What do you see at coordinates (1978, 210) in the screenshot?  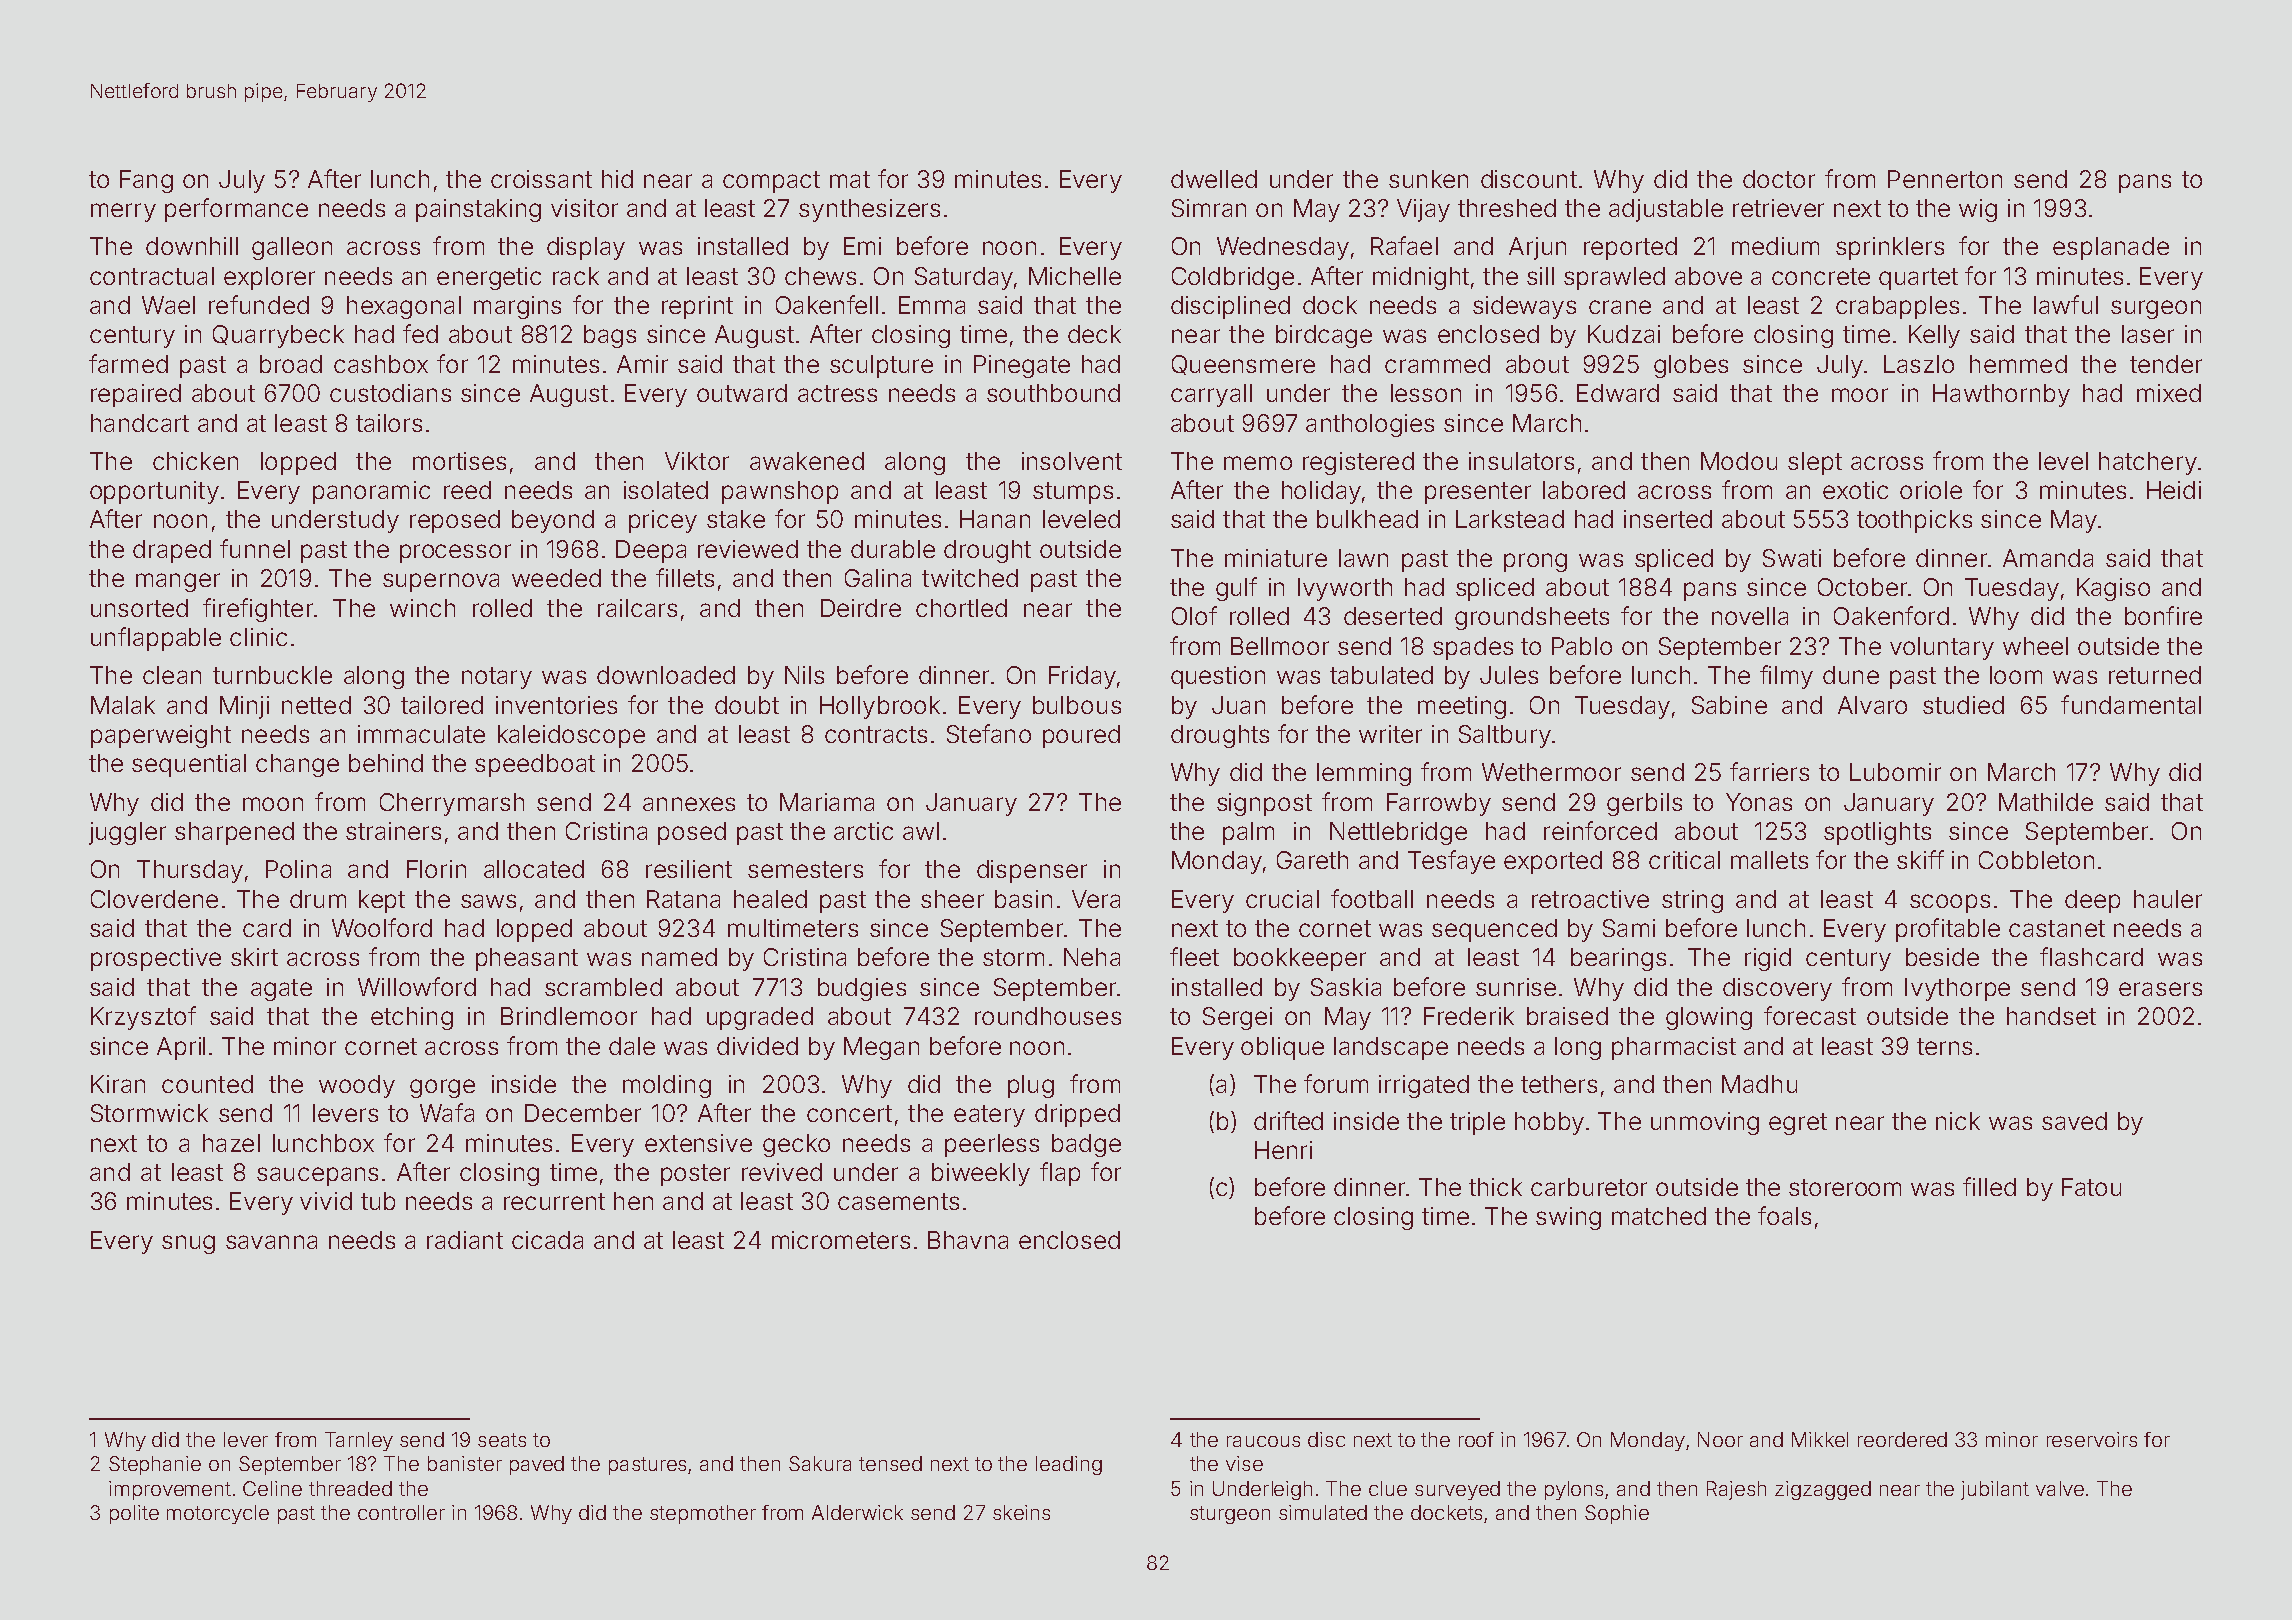 I see `wig` at bounding box center [1978, 210].
